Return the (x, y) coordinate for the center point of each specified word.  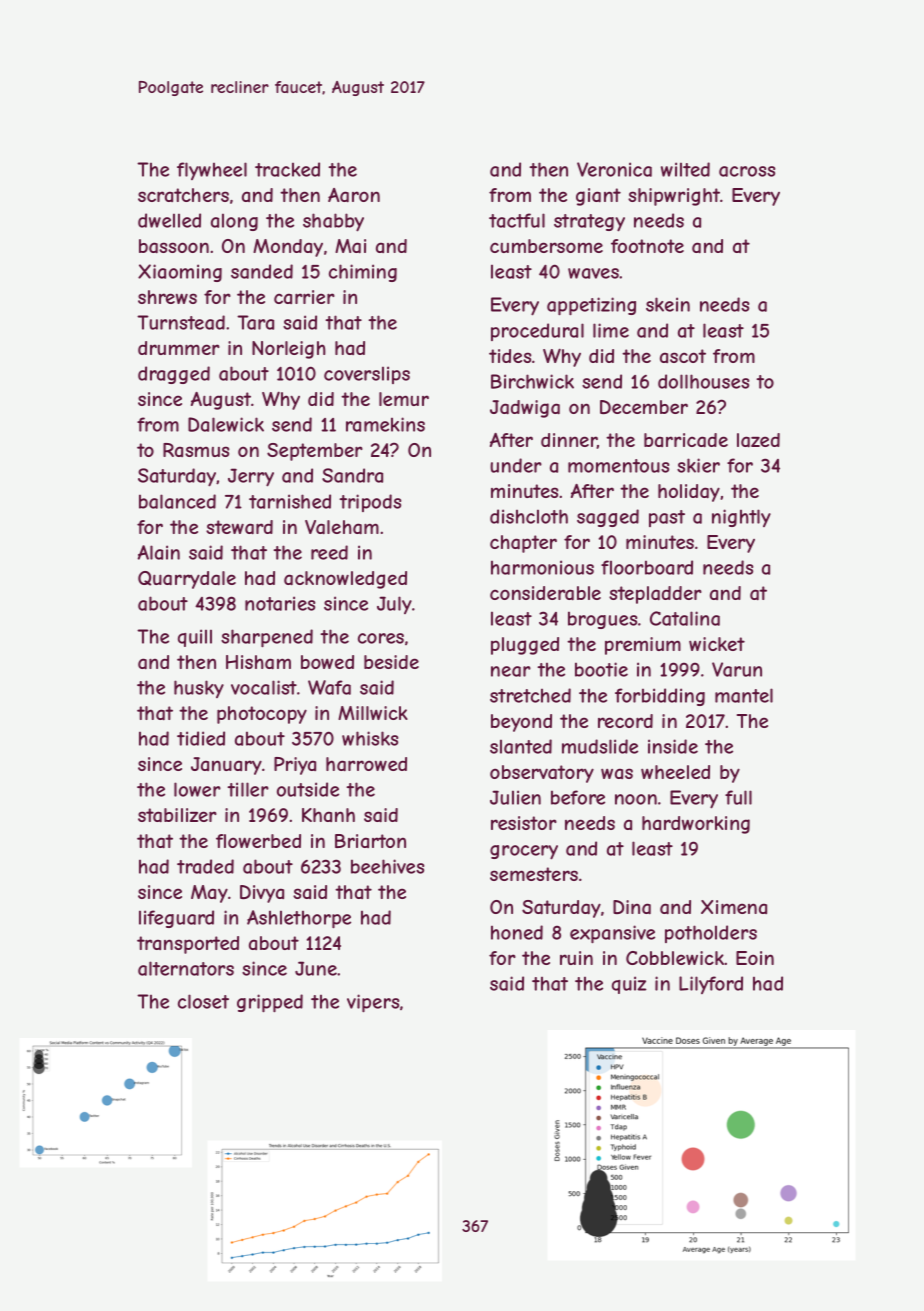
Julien (515, 797)
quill (195, 638)
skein (668, 304)
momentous (618, 466)
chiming (363, 273)
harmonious (542, 567)
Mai (350, 246)
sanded (262, 271)
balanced (177, 501)
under (516, 465)
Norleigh (289, 350)
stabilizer (177, 815)
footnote (647, 246)
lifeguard (176, 919)
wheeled (675, 772)
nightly (741, 518)
